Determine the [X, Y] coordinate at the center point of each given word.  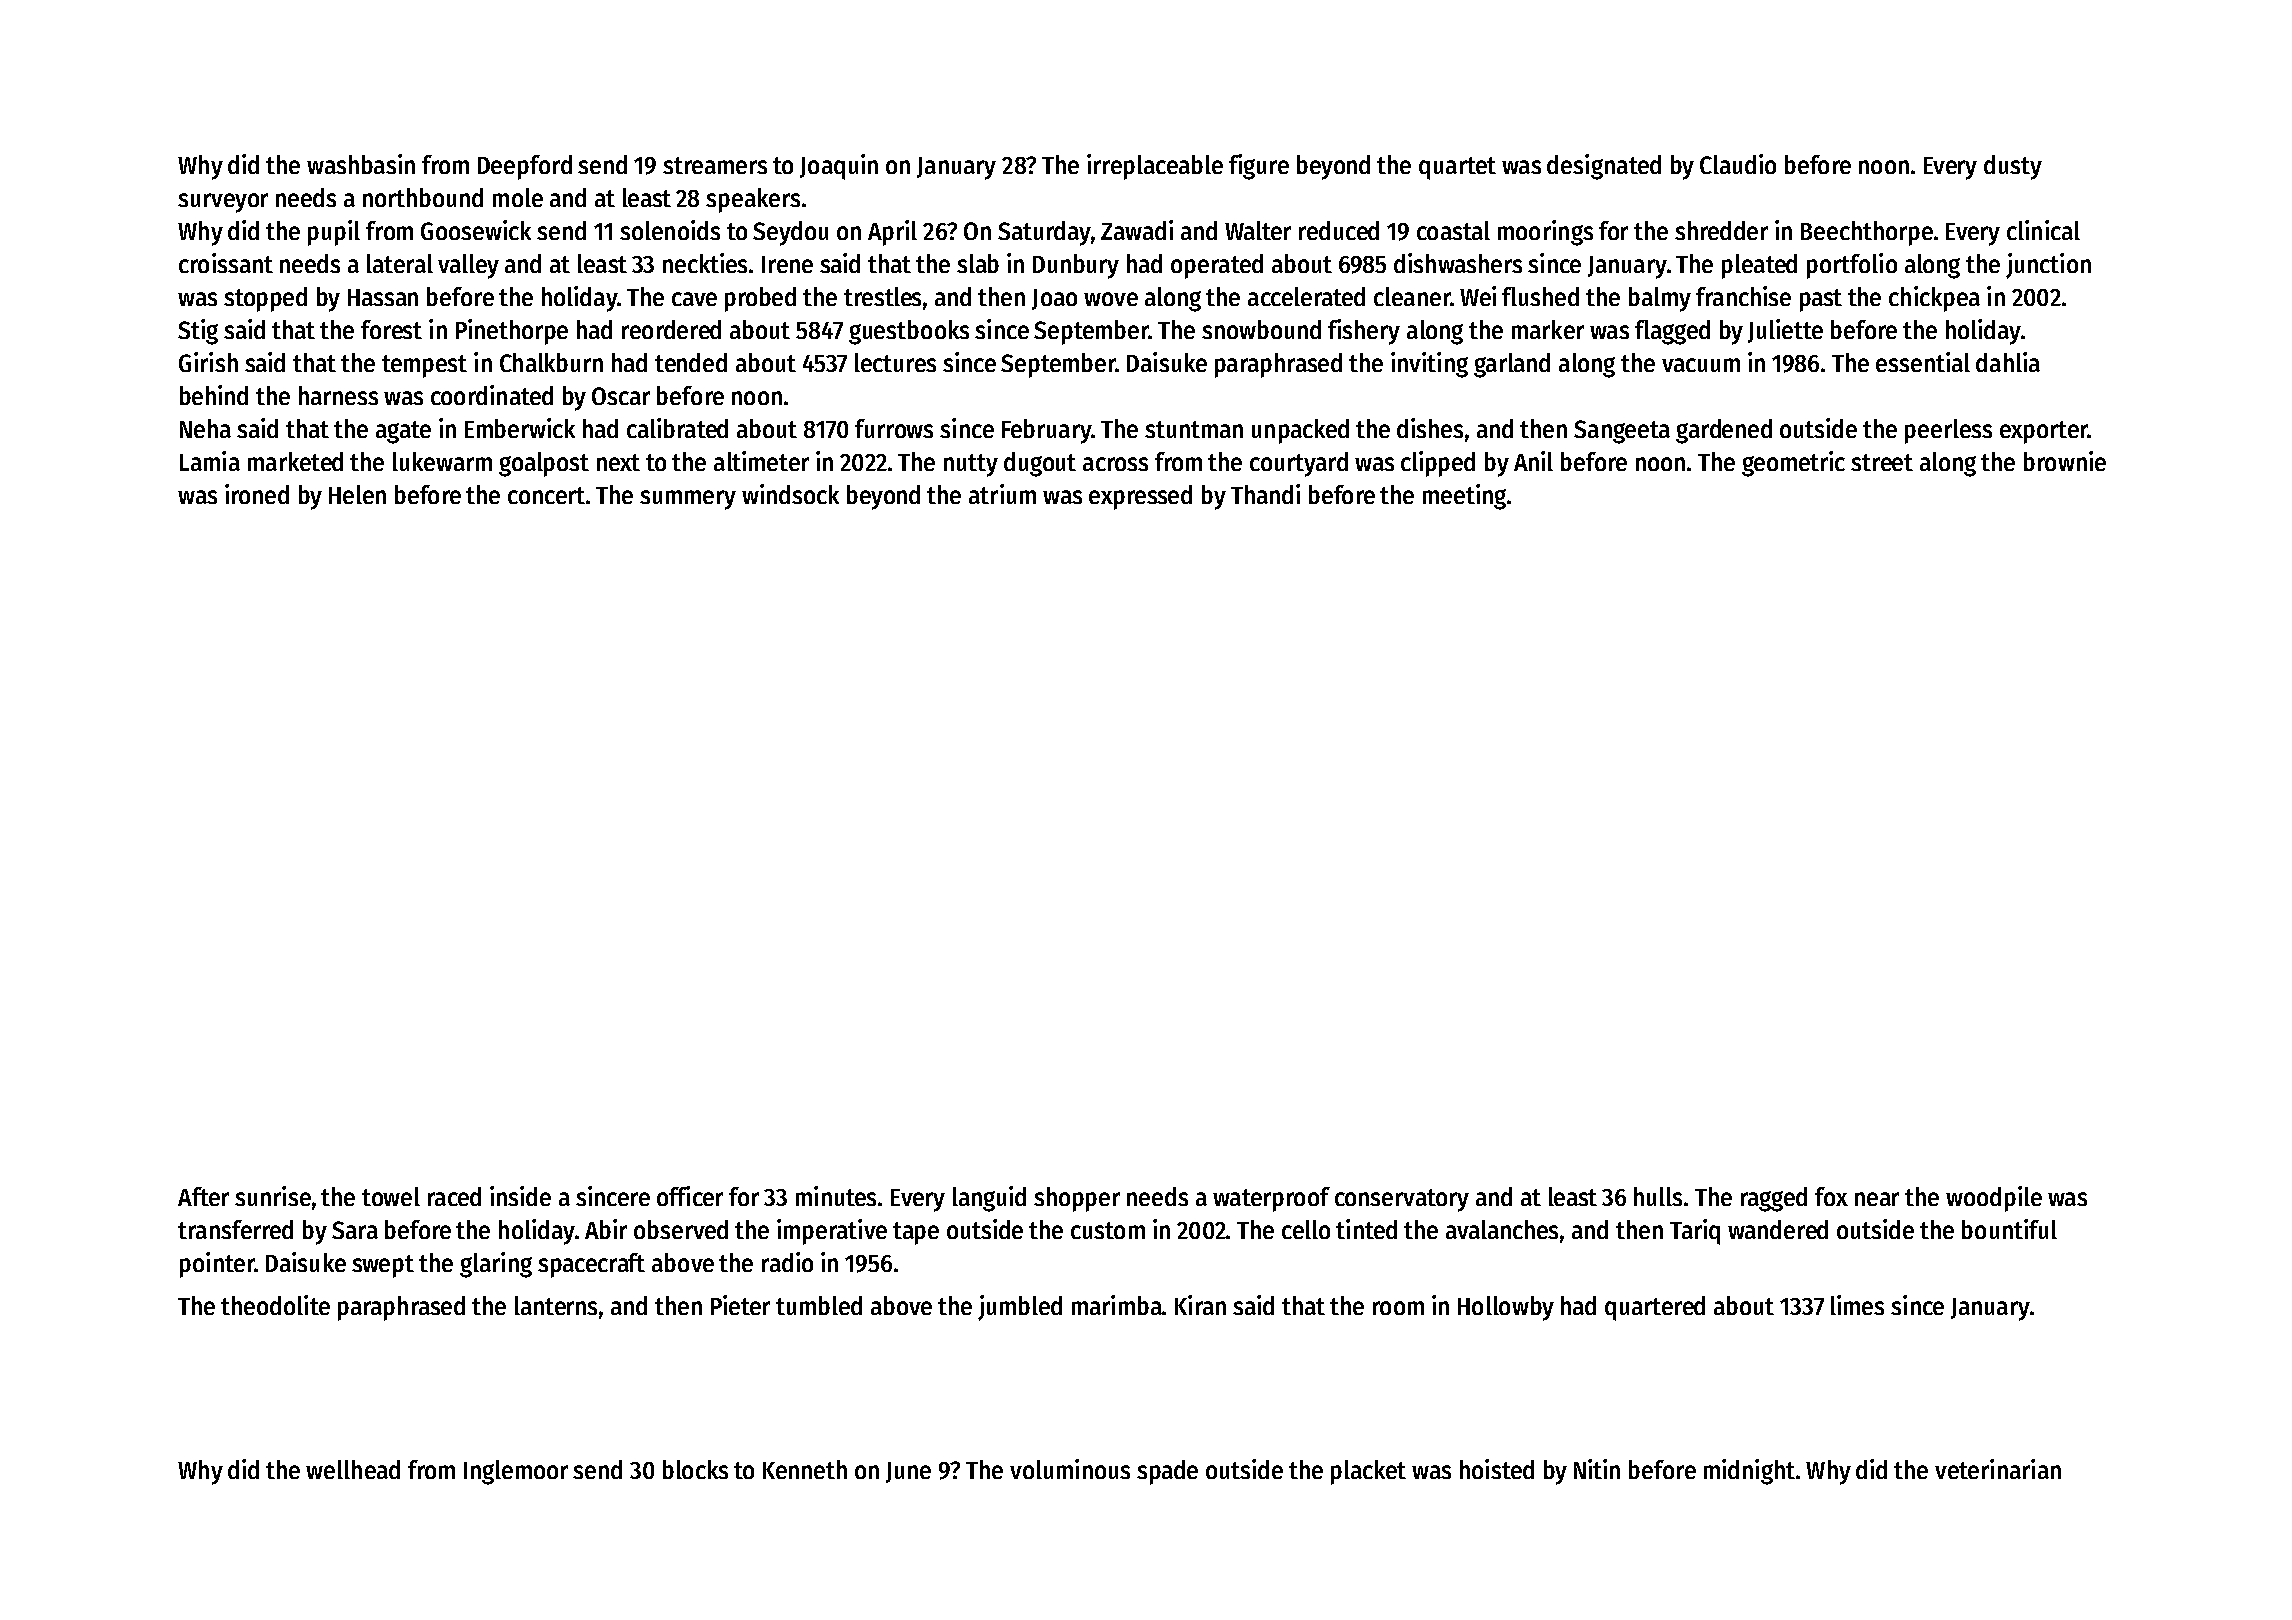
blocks [695, 1469]
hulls [1658, 1196]
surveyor [223, 203]
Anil [1533, 461]
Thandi [1265, 494]
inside [520, 1196]
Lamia [210, 461]
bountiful [2009, 1229]
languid [989, 1199]
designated [1604, 167]
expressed [1140, 497]
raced [454, 1196]
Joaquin [839, 167]
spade [1167, 1472]
